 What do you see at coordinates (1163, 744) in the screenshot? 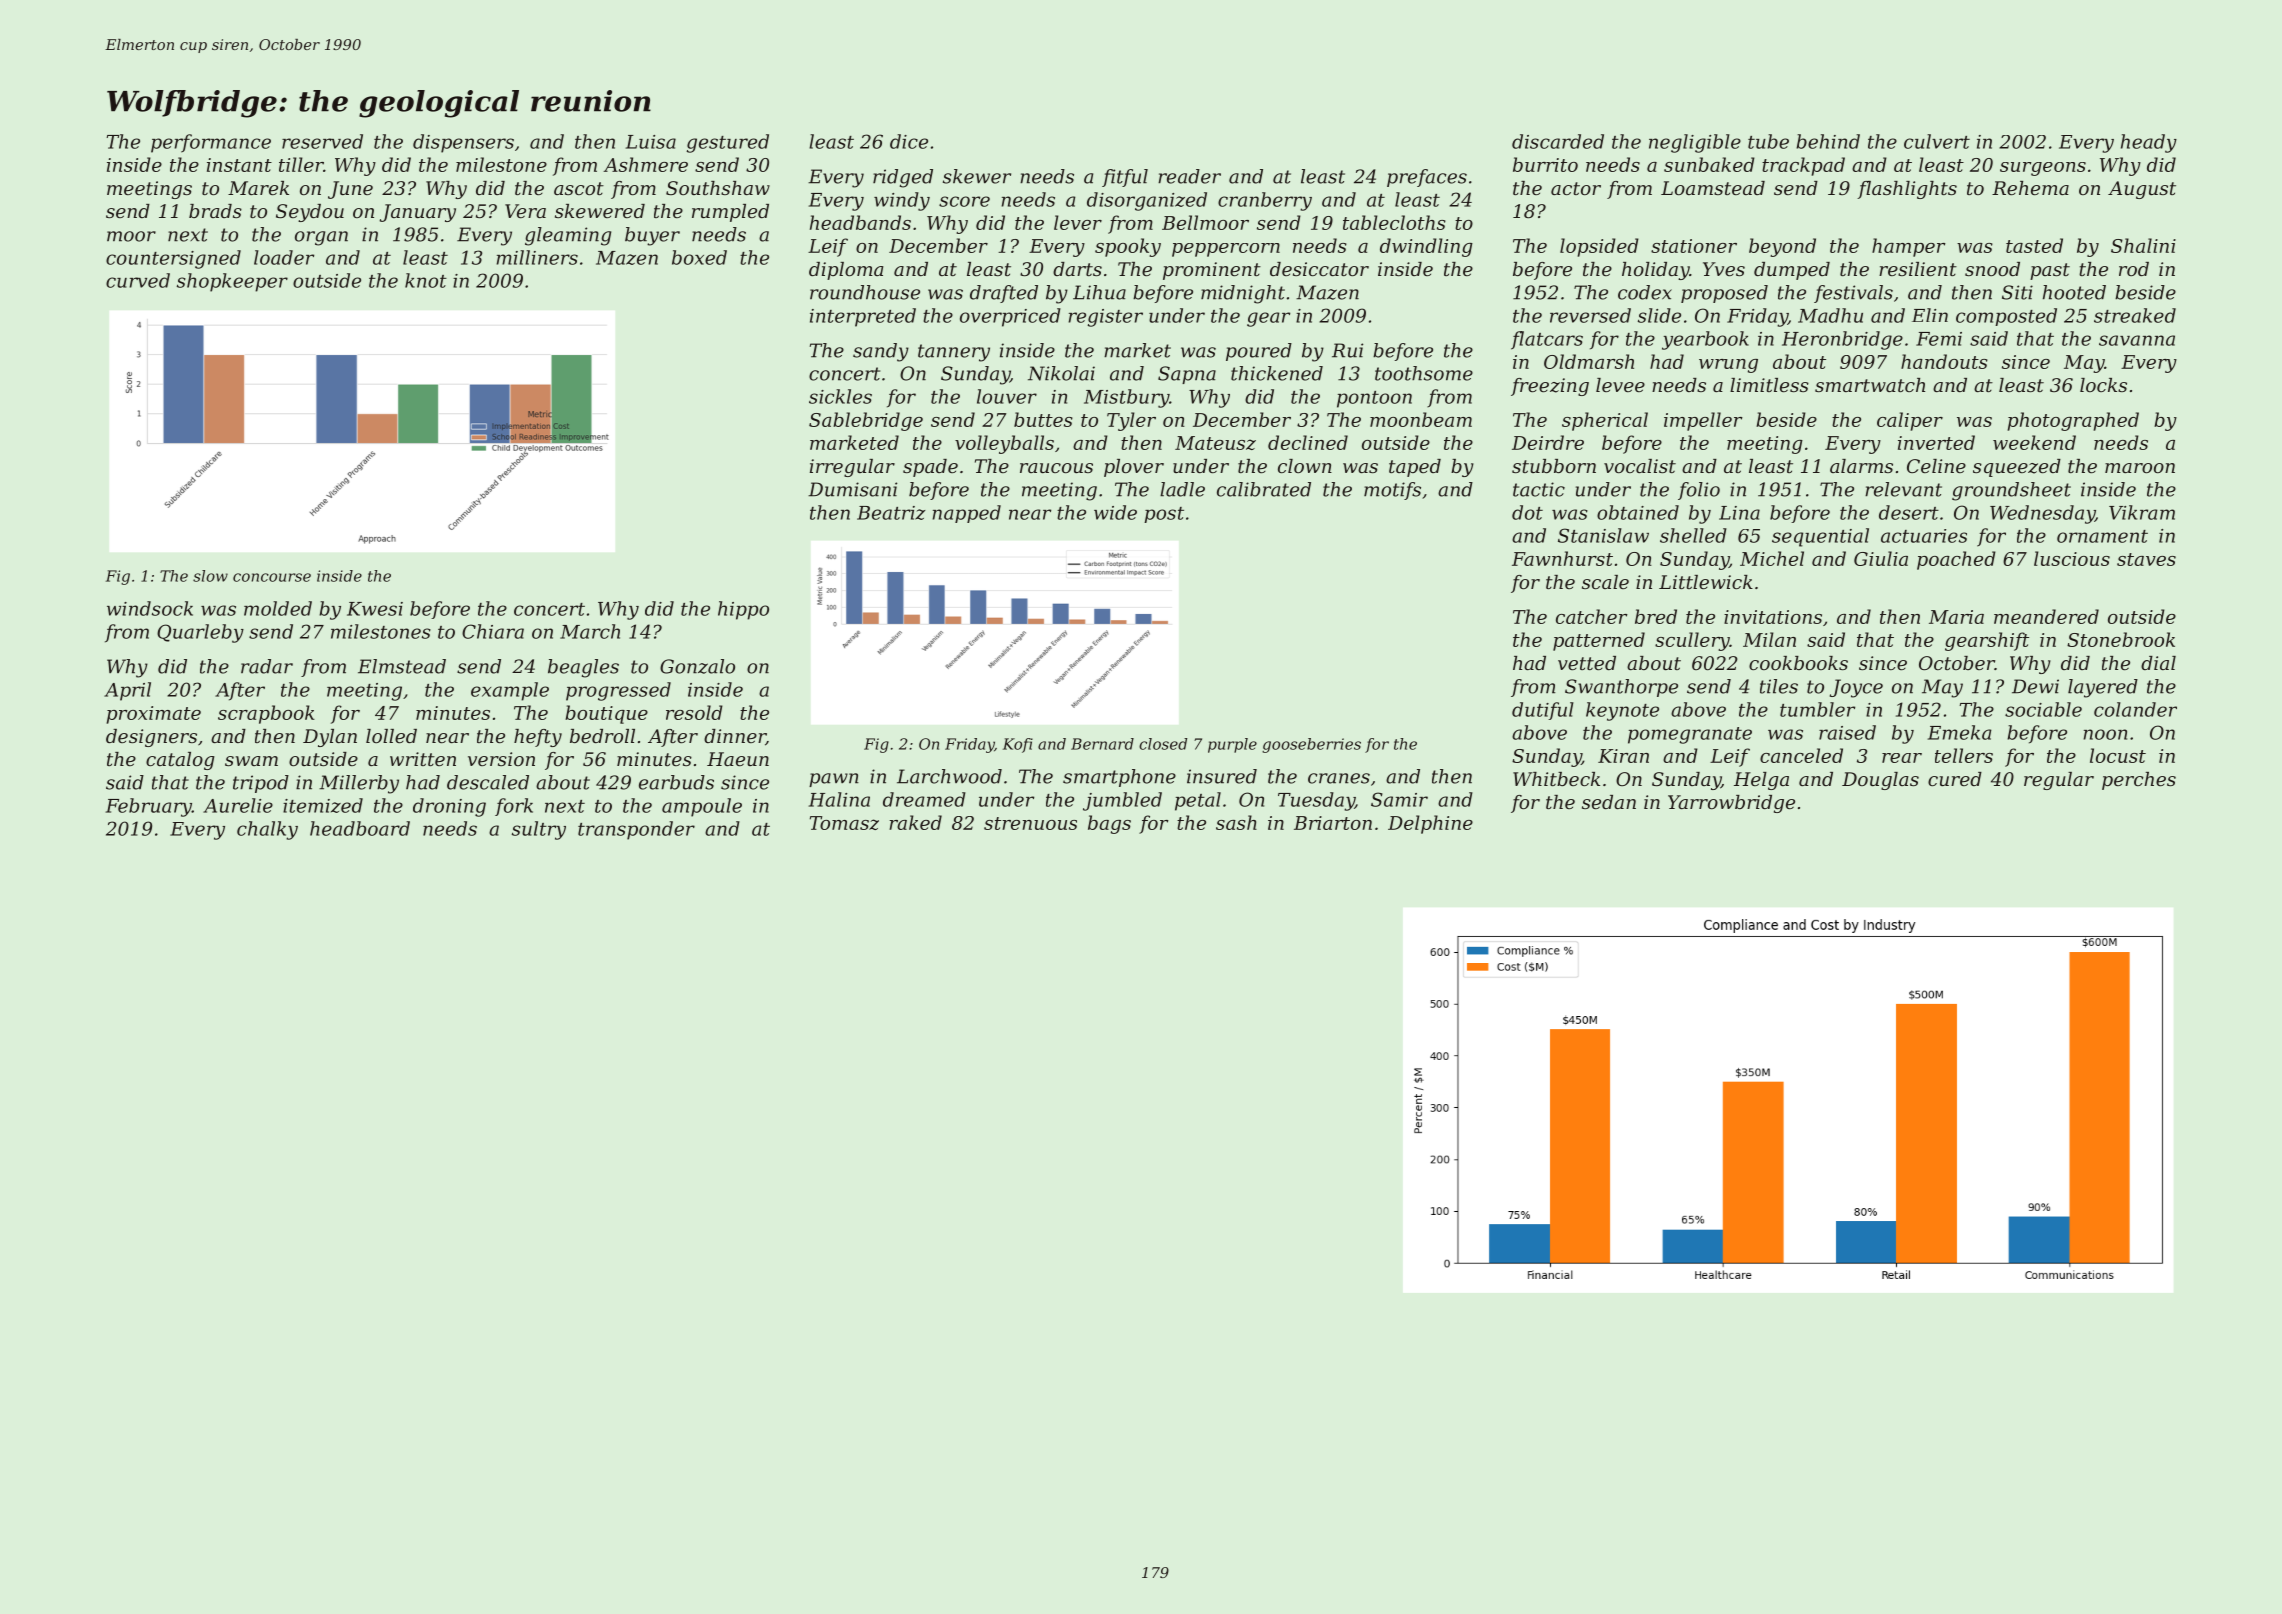
I see `closed` at bounding box center [1163, 744].
